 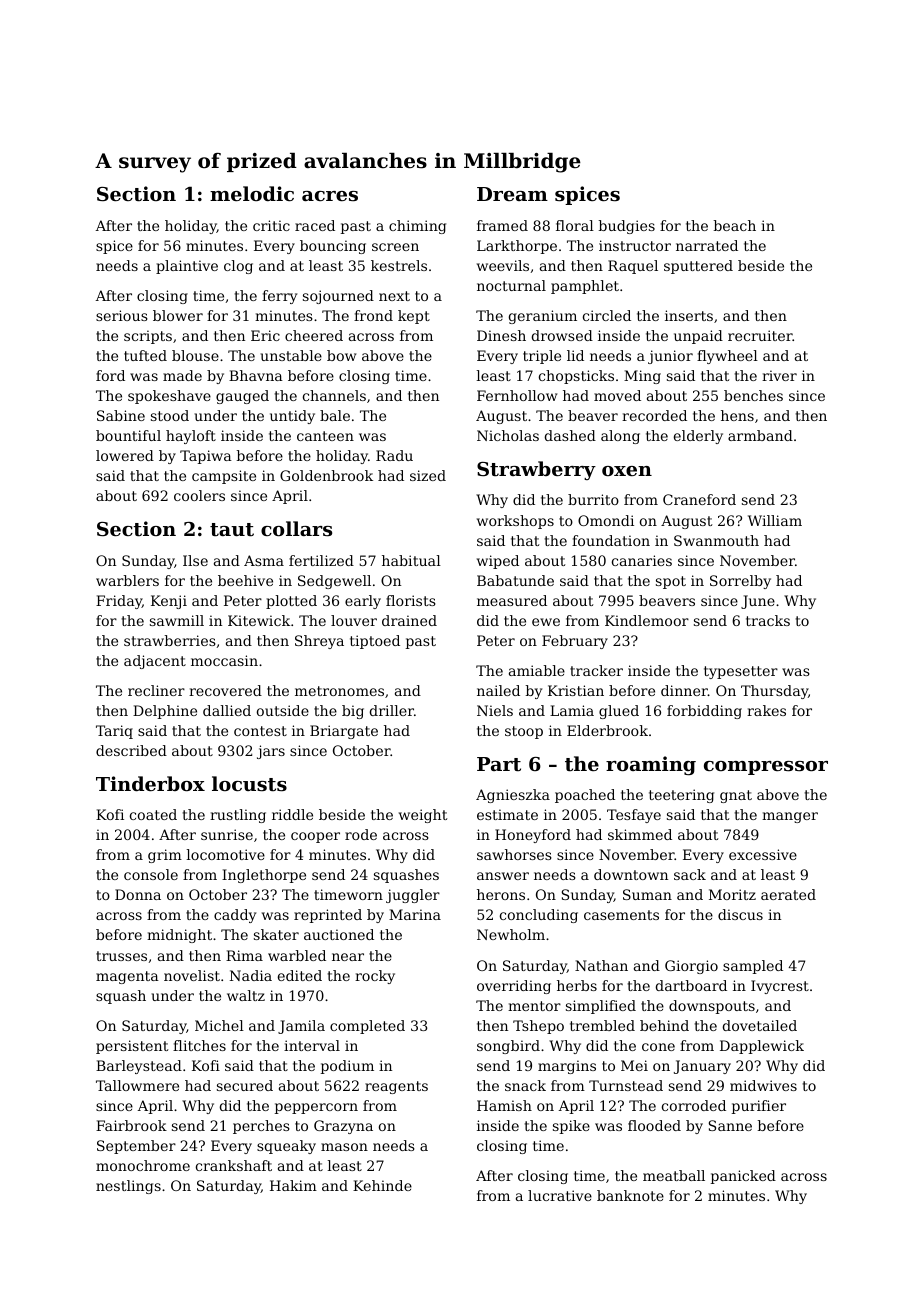 I want to click on armband, so click(x=760, y=435).
